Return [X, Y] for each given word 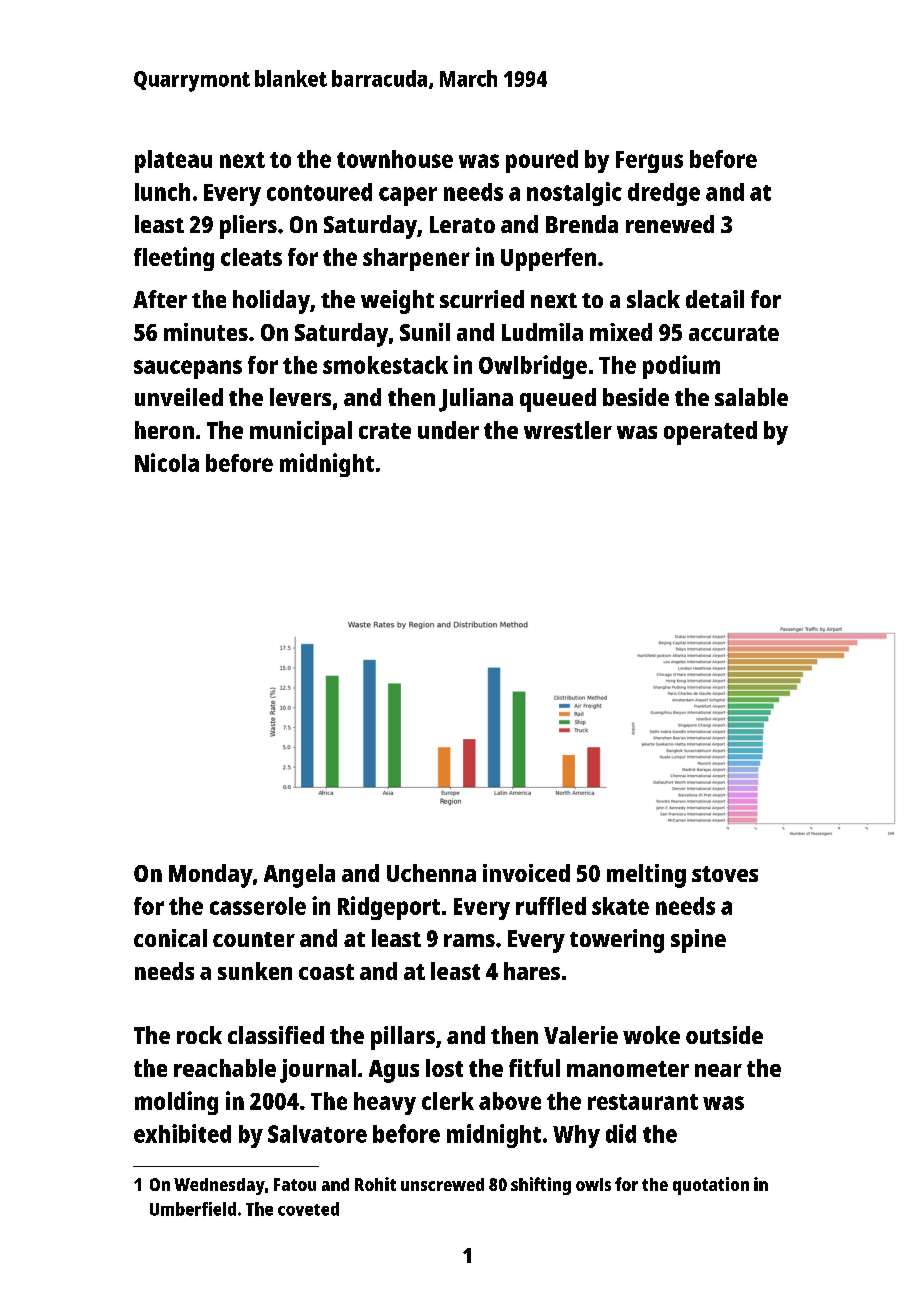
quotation [711, 1186]
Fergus [649, 162]
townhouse [395, 159]
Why [576, 1136]
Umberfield [193, 1209]
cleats [251, 257]
